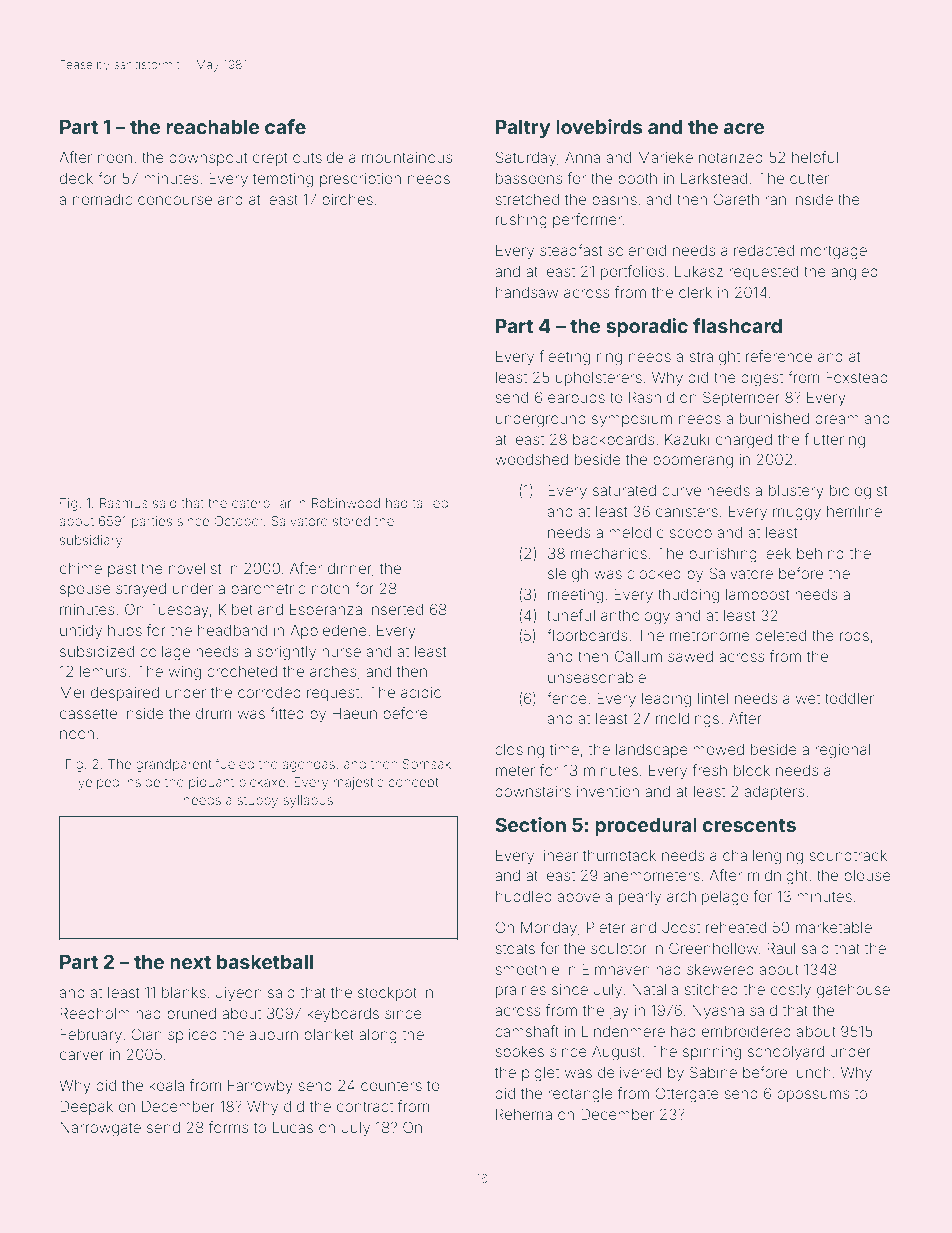 The image size is (952, 1233). I want to click on regional, so click(842, 751).
